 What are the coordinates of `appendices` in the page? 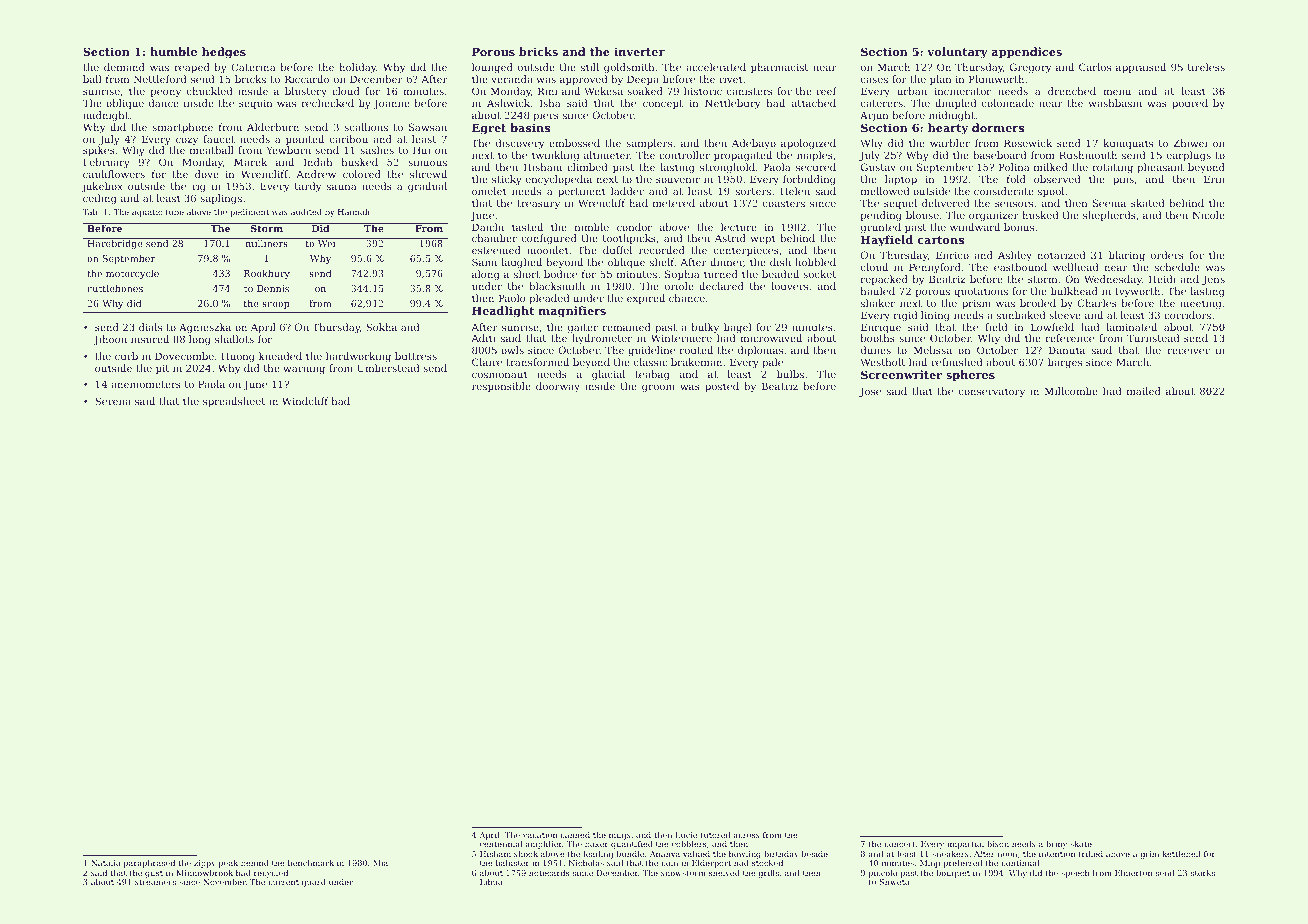 It's located at (1027, 53).
